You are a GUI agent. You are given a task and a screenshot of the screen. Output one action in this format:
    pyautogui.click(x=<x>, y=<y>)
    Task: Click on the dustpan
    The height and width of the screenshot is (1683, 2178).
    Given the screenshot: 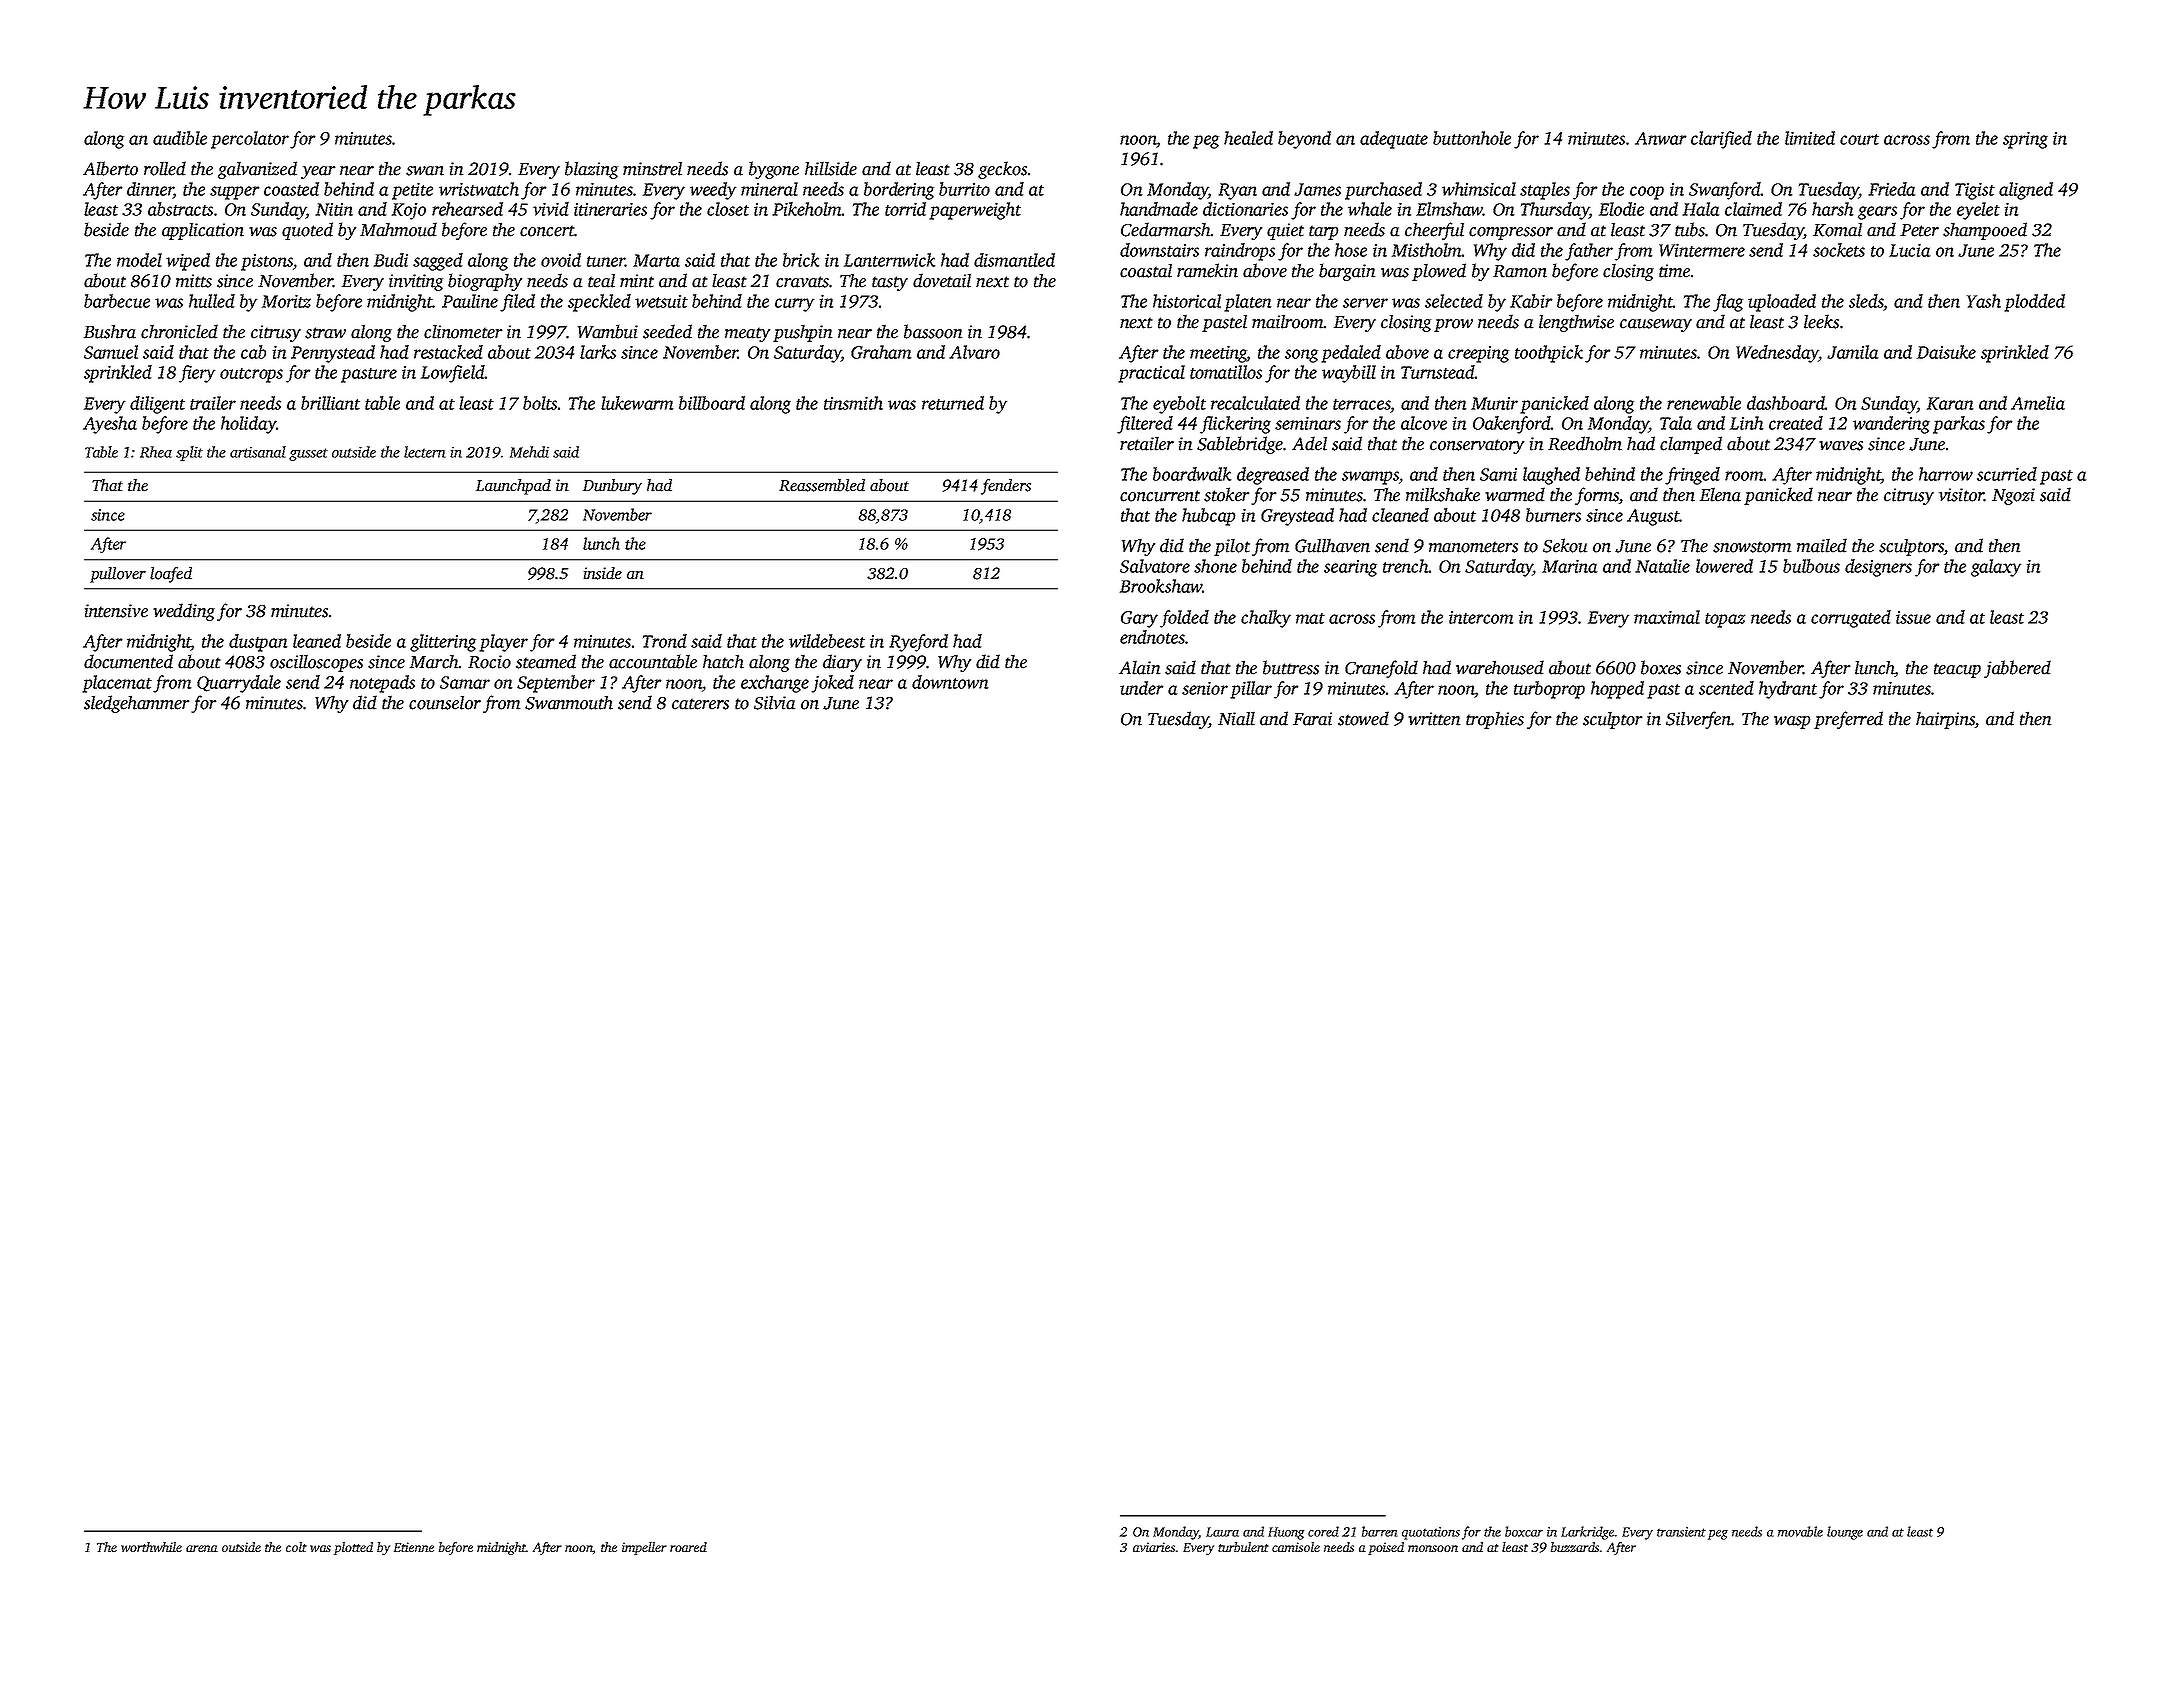 What is the action you would take?
    pyautogui.click(x=258, y=643)
